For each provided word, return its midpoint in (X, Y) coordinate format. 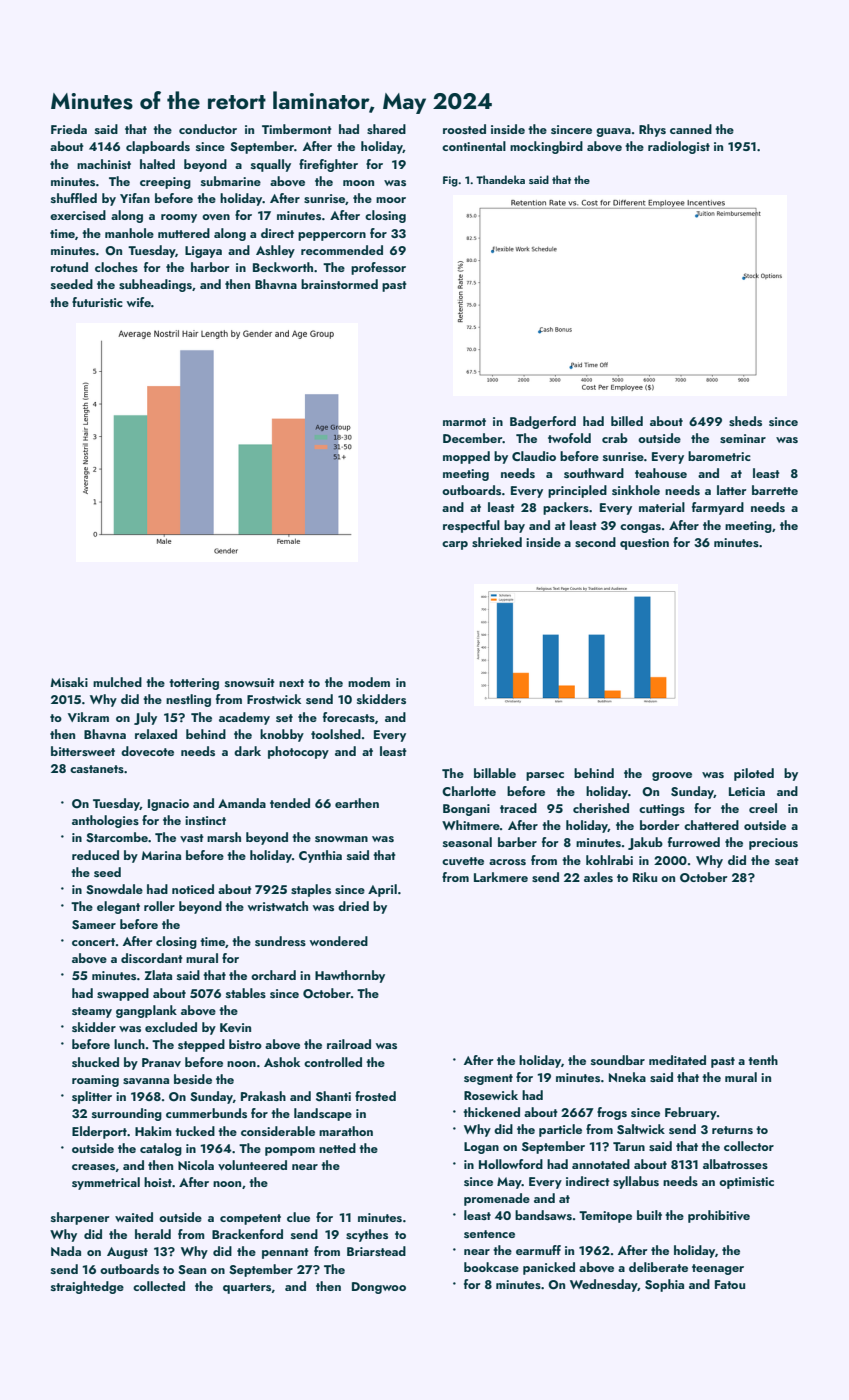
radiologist (679, 147)
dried (353, 906)
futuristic (97, 302)
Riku (645, 877)
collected (159, 1286)
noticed (193, 889)
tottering (194, 684)
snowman (341, 839)
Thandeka (500, 179)
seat (787, 861)
